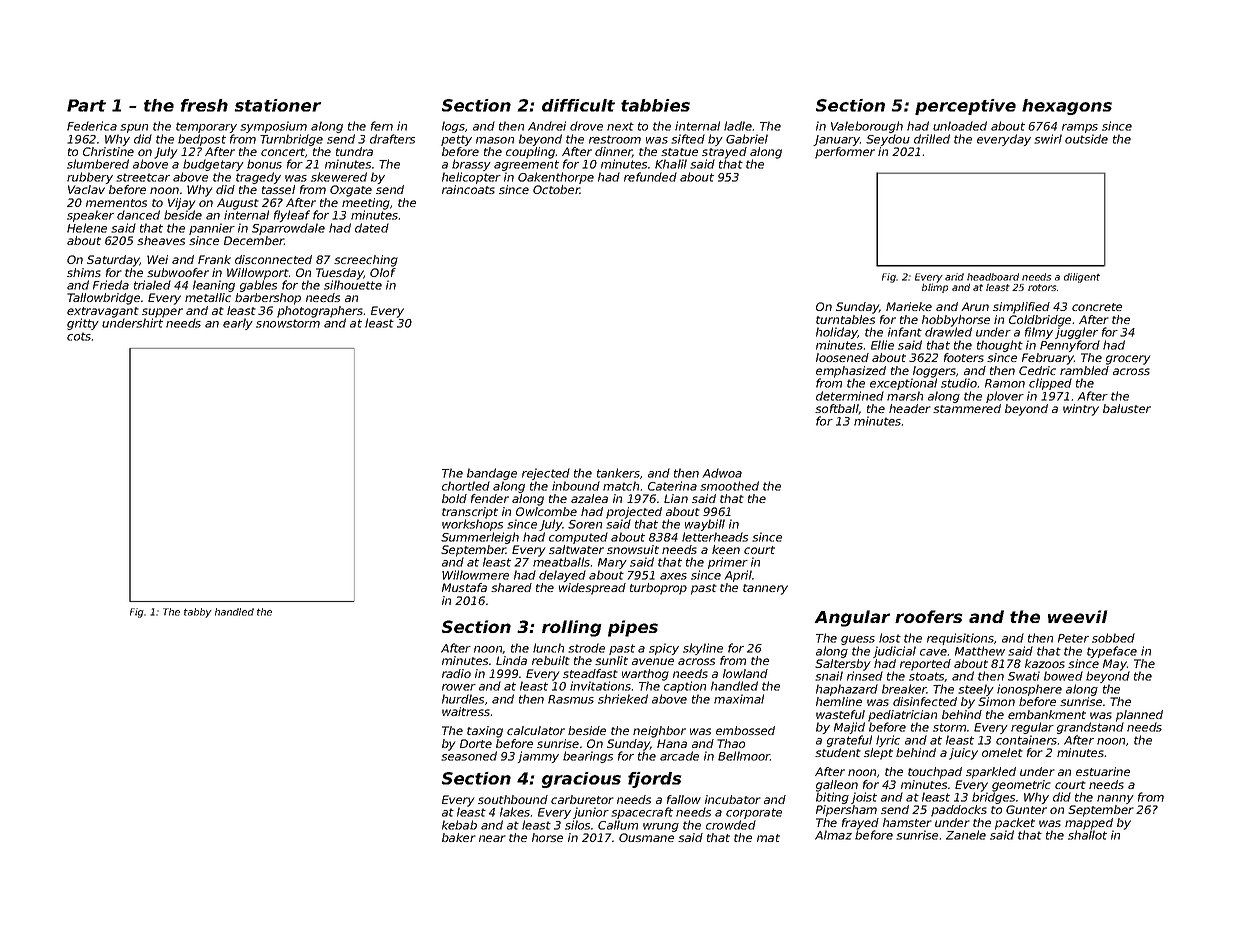 The width and height of the document is (1233, 952). I want to click on weevil, so click(1077, 616).
